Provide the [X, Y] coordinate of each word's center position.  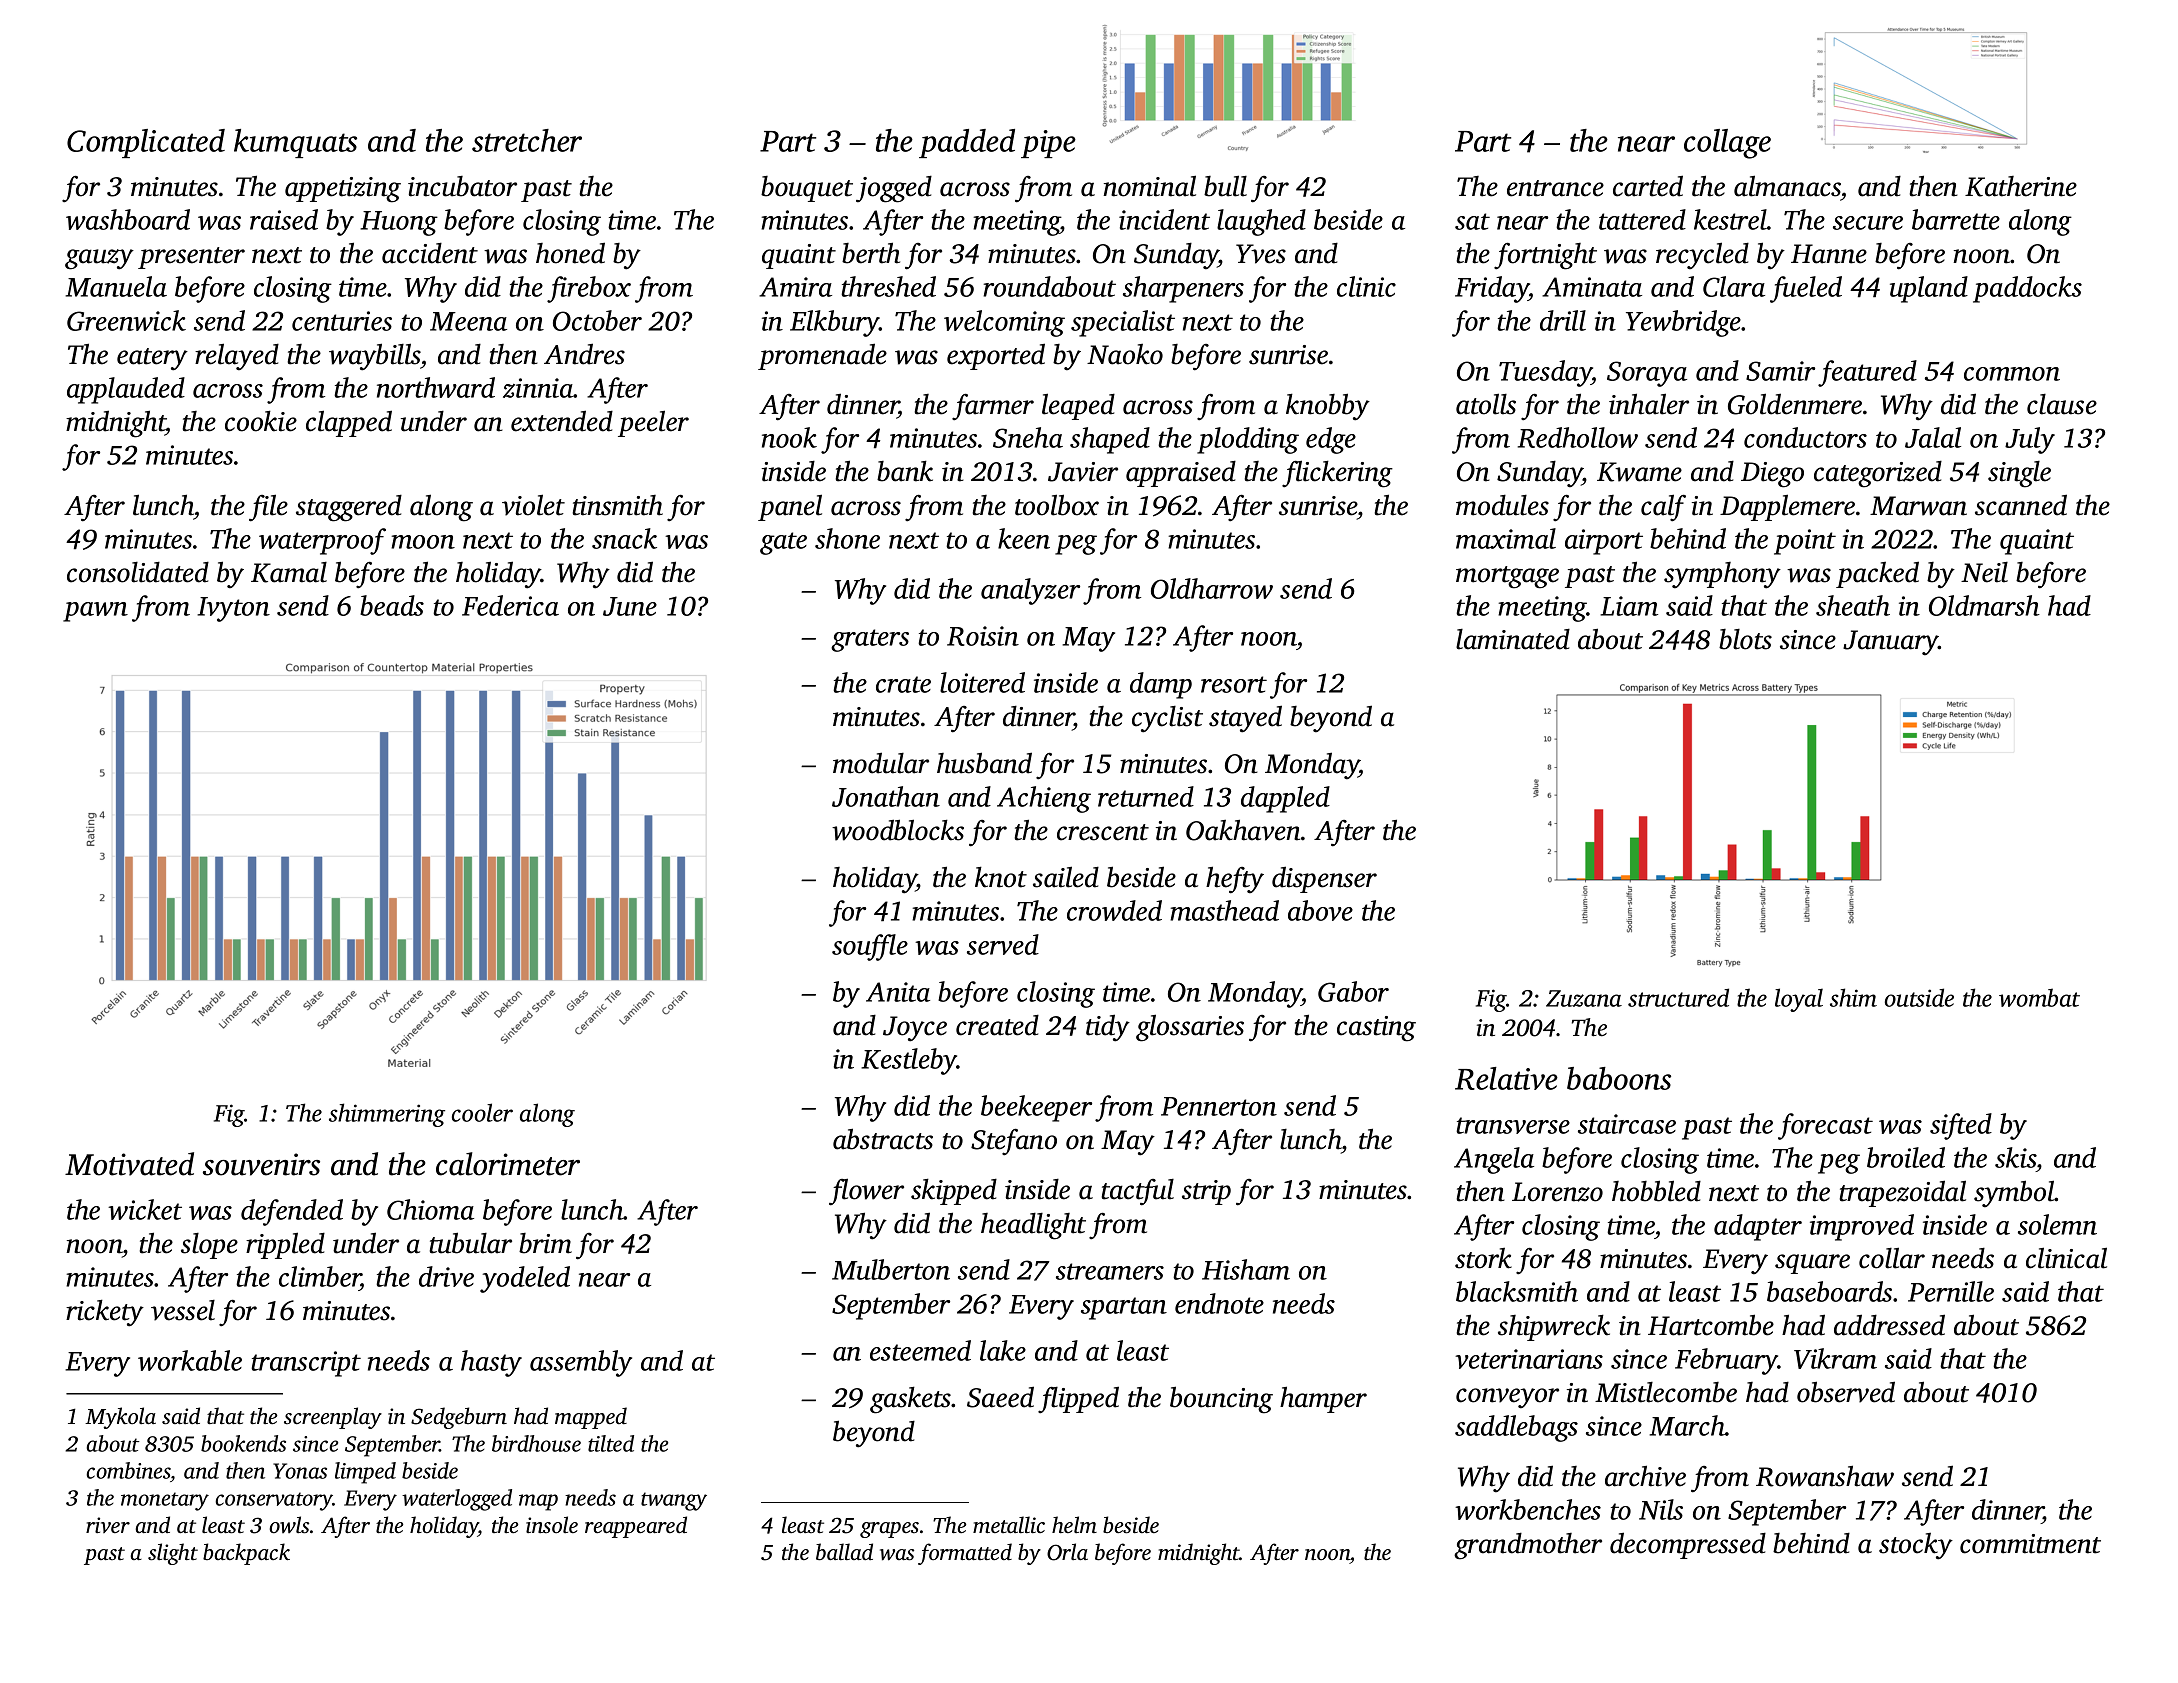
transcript [306, 1364]
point [1805, 542]
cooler [482, 1112]
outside [1919, 997]
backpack [246, 1554]
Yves [1261, 254]
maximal [1506, 538]
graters [870, 640]
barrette [1956, 219]
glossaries [1190, 1028]
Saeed [1000, 1397]
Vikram [1835, 1358]
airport [1604, 542]
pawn [95, 612]
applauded [126, 390]
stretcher [527, 140]
